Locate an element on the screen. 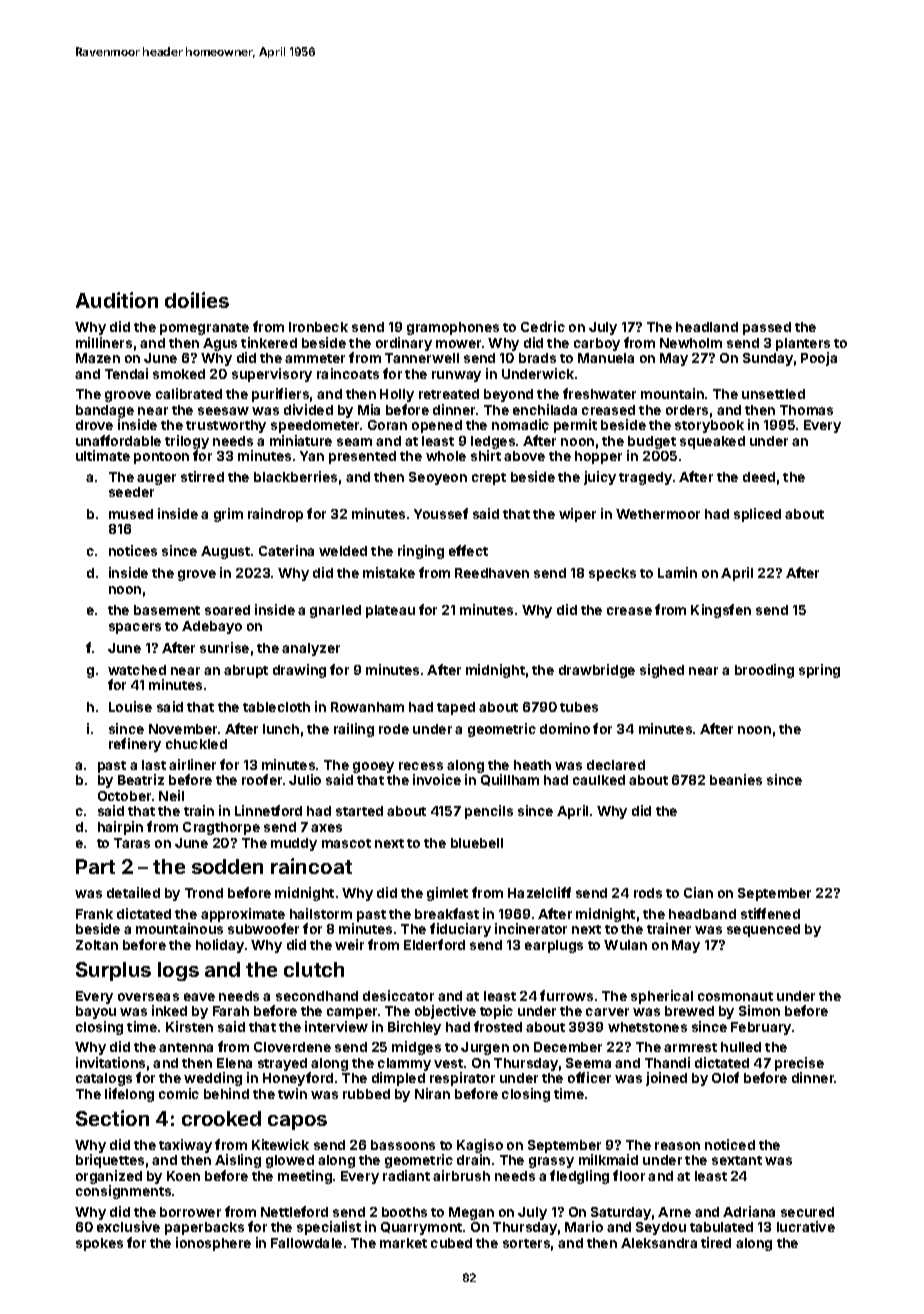  brooding is located at coordinates (764, 671).
